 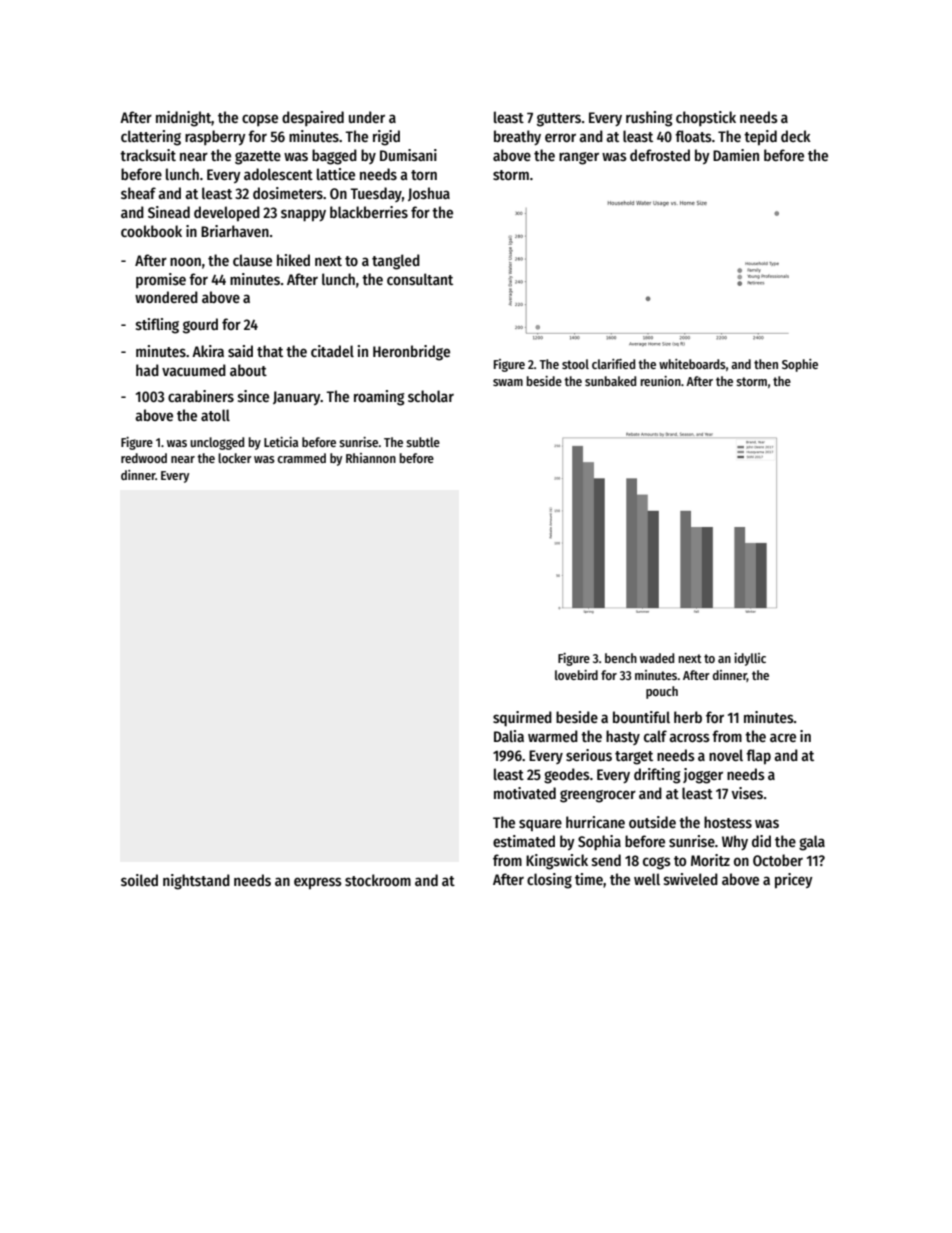 I want to click on under, so click(x=367, y=117).
